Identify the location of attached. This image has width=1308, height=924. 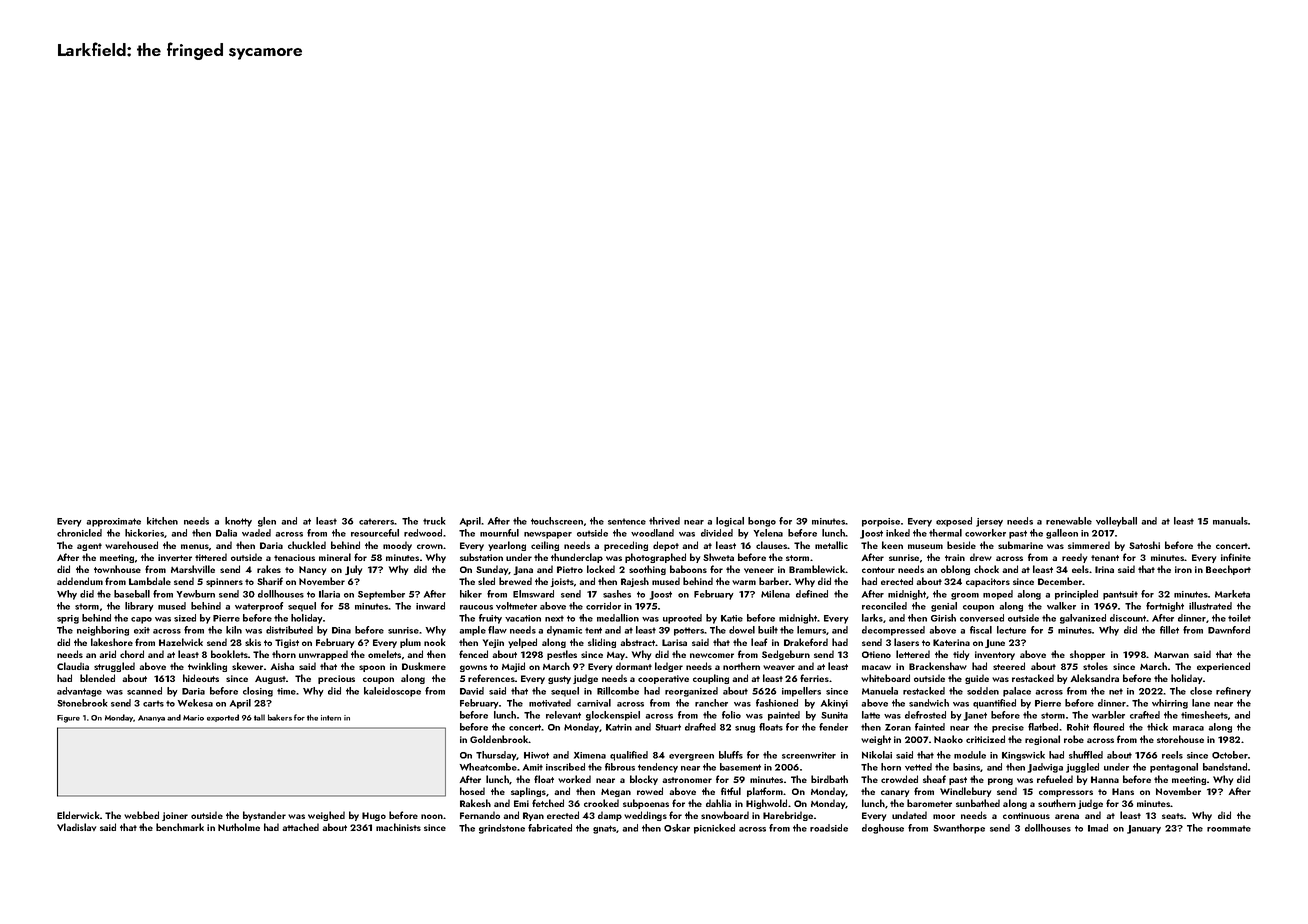
(300, 827).
